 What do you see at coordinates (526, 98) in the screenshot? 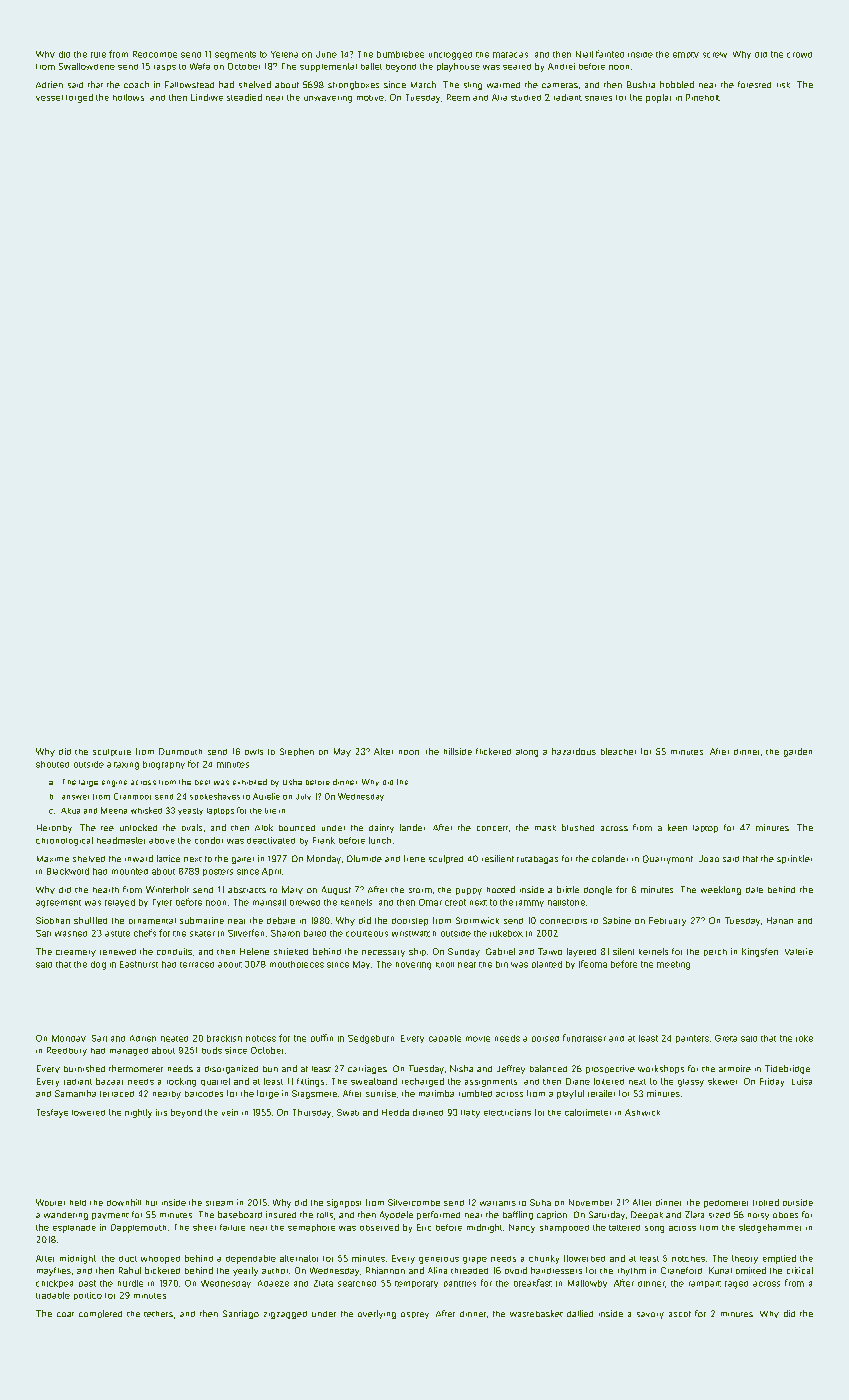
I see `studied` at bounding box center [526, 98].
